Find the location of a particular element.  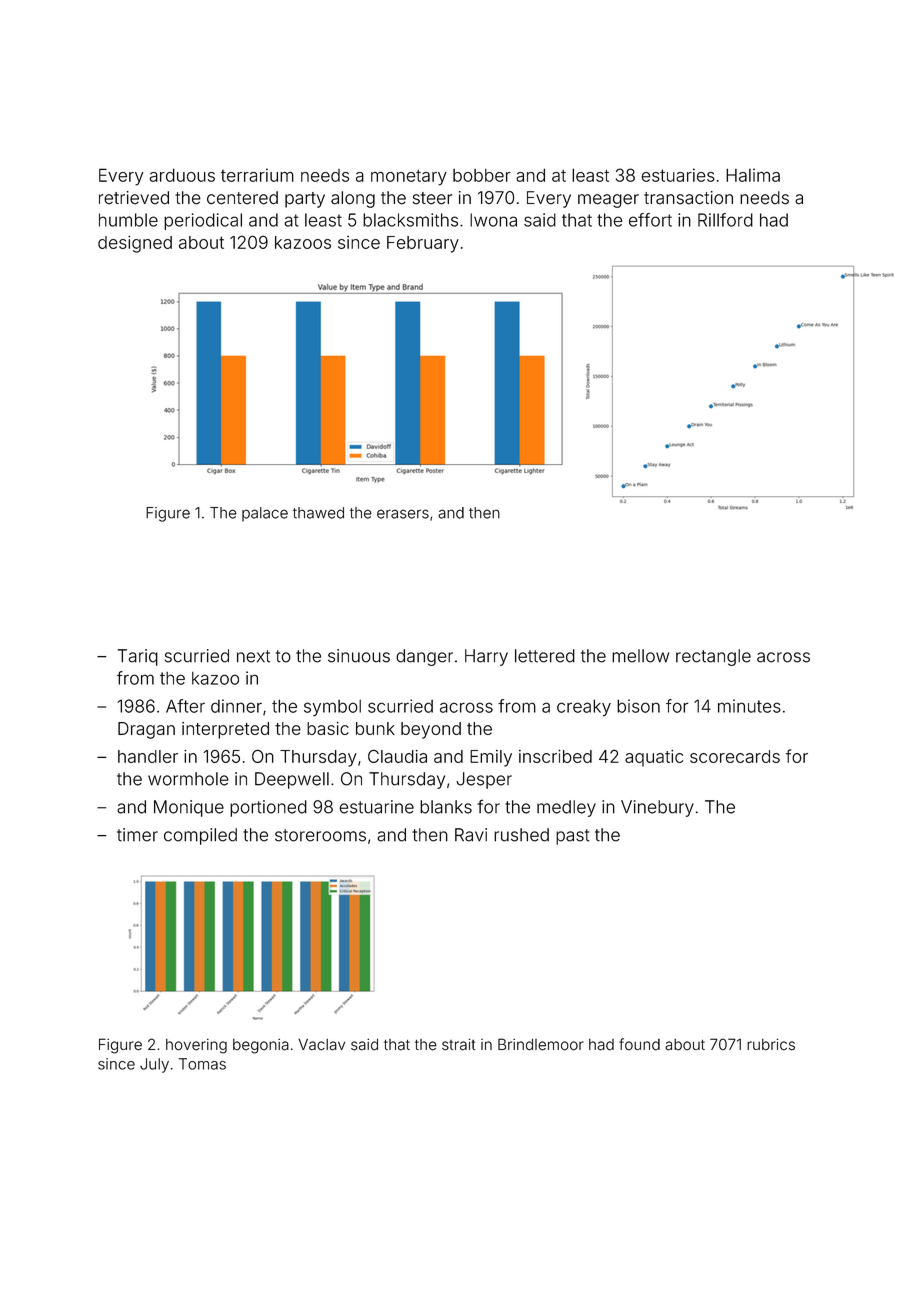

rectangle is located at coordinates (713, 657).
